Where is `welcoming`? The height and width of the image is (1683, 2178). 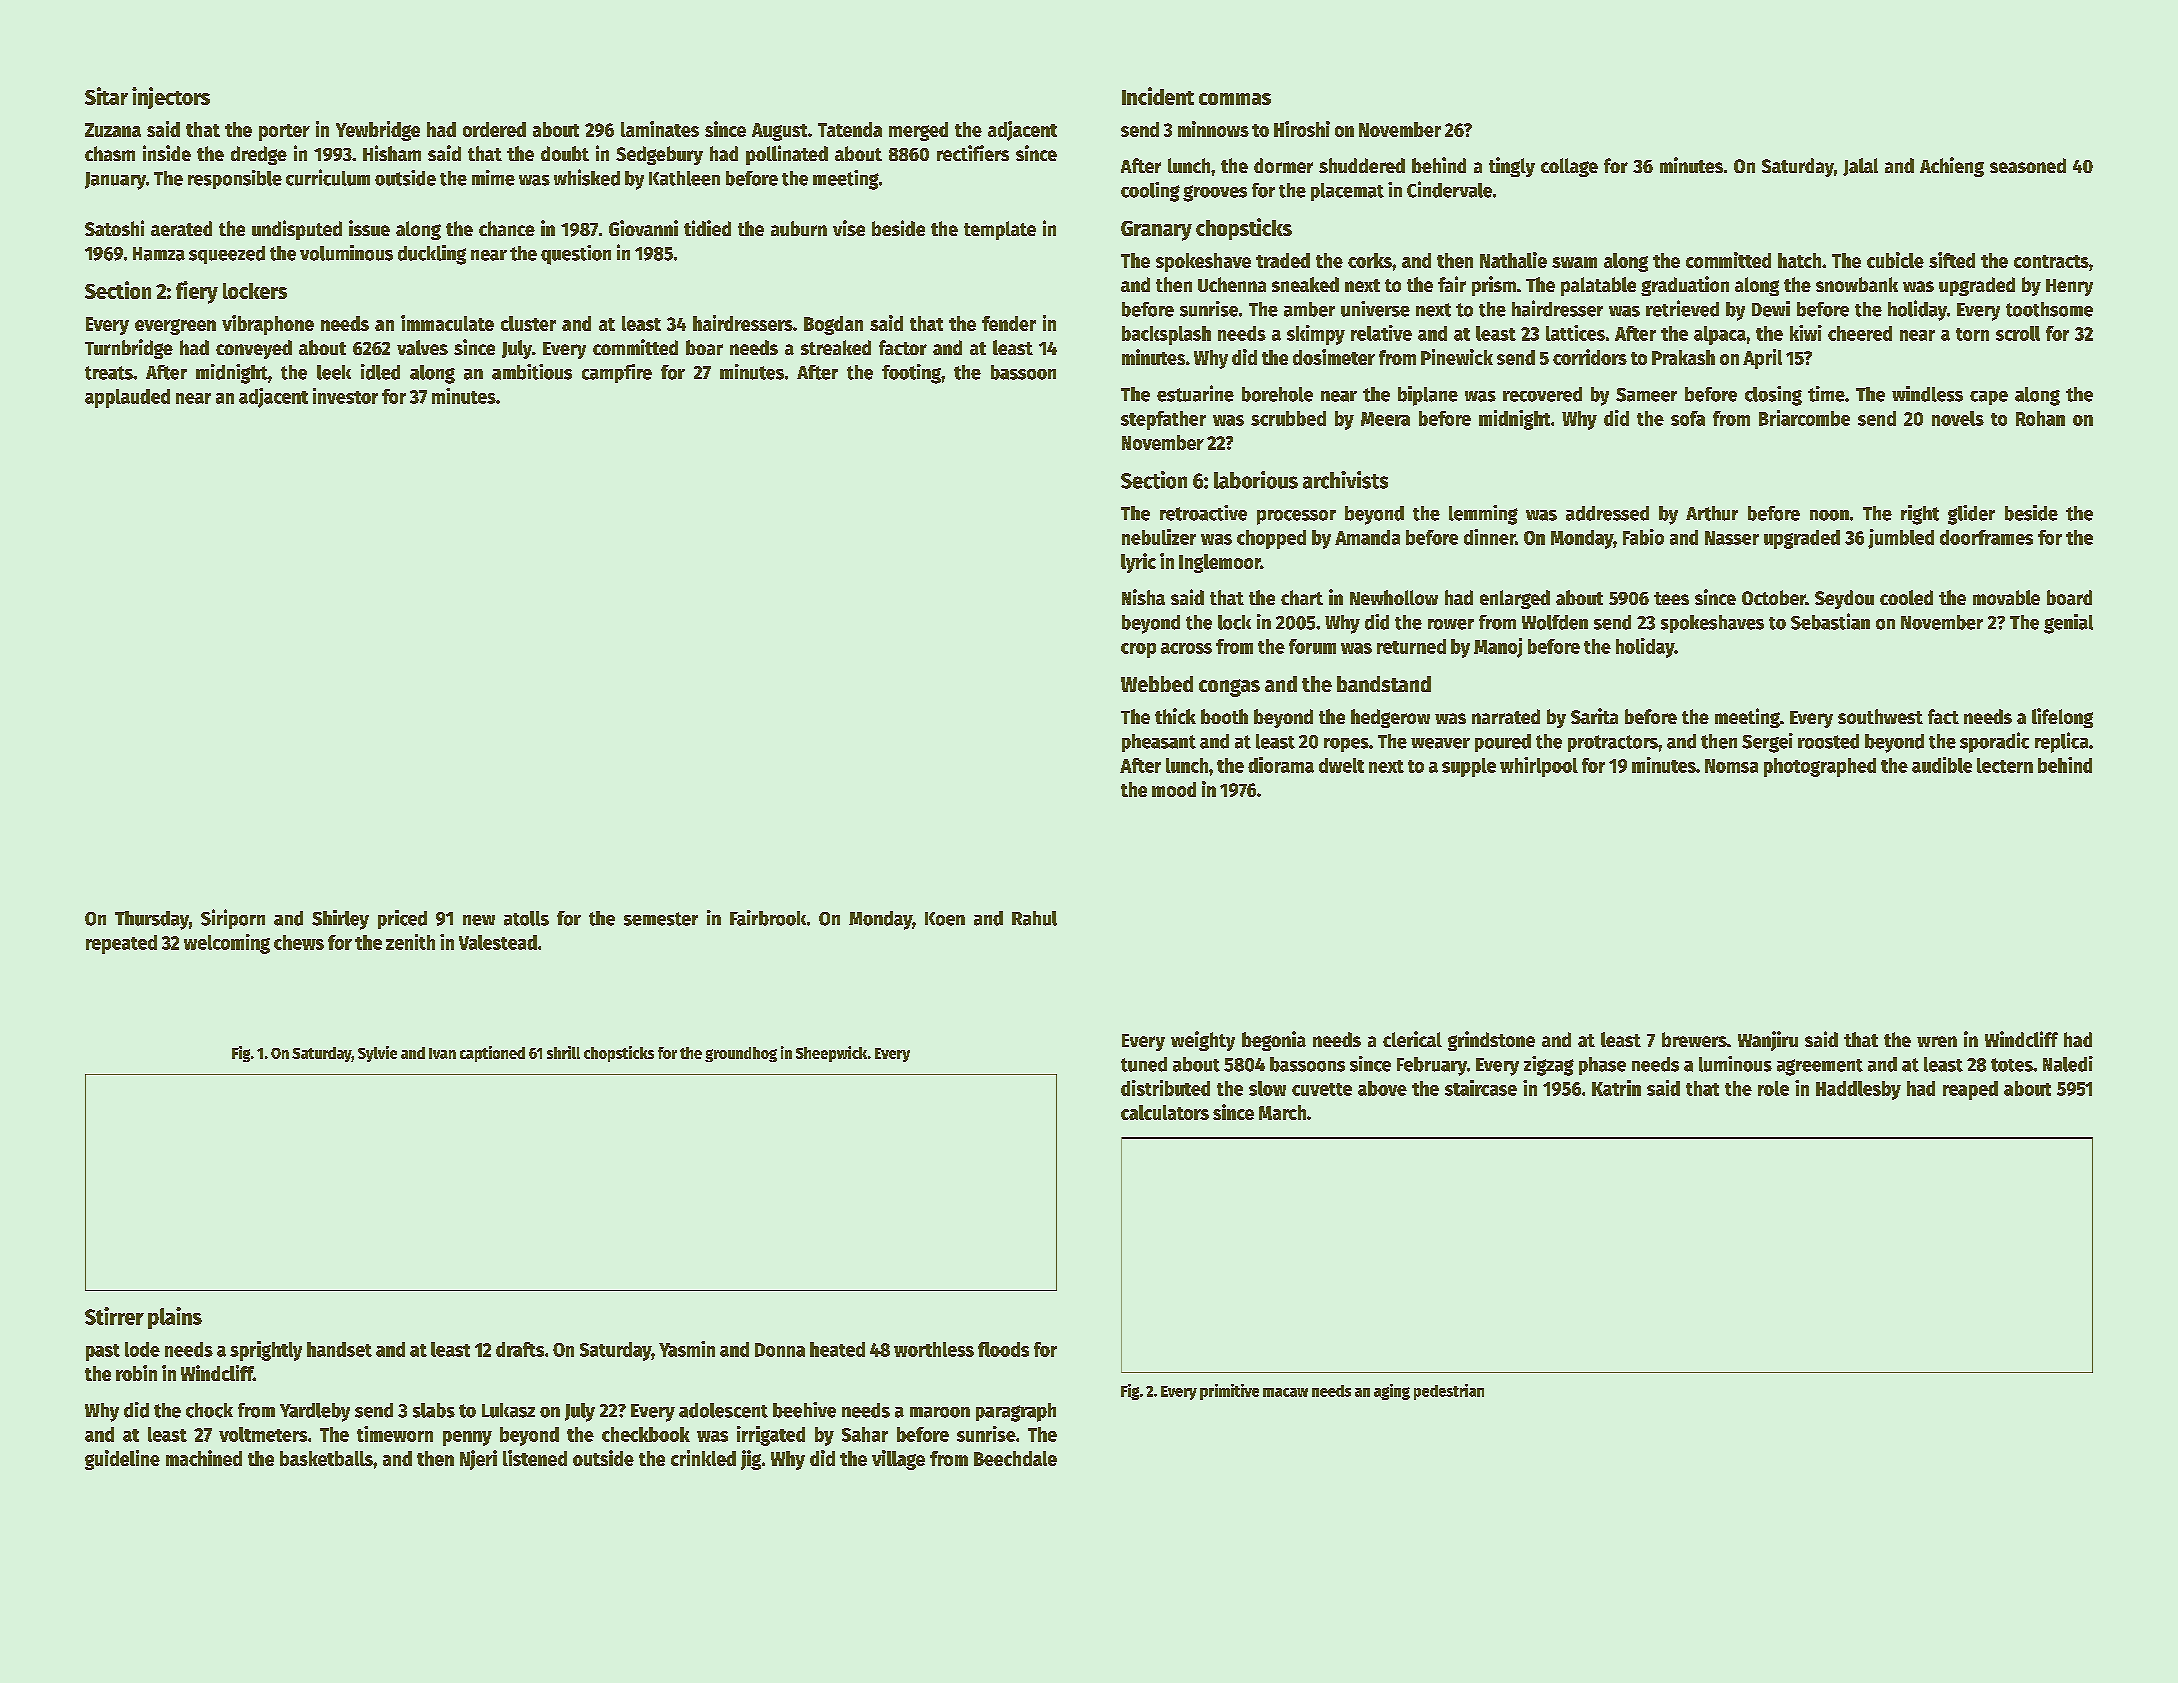 welcoming is located at coordinates (227, 944).
